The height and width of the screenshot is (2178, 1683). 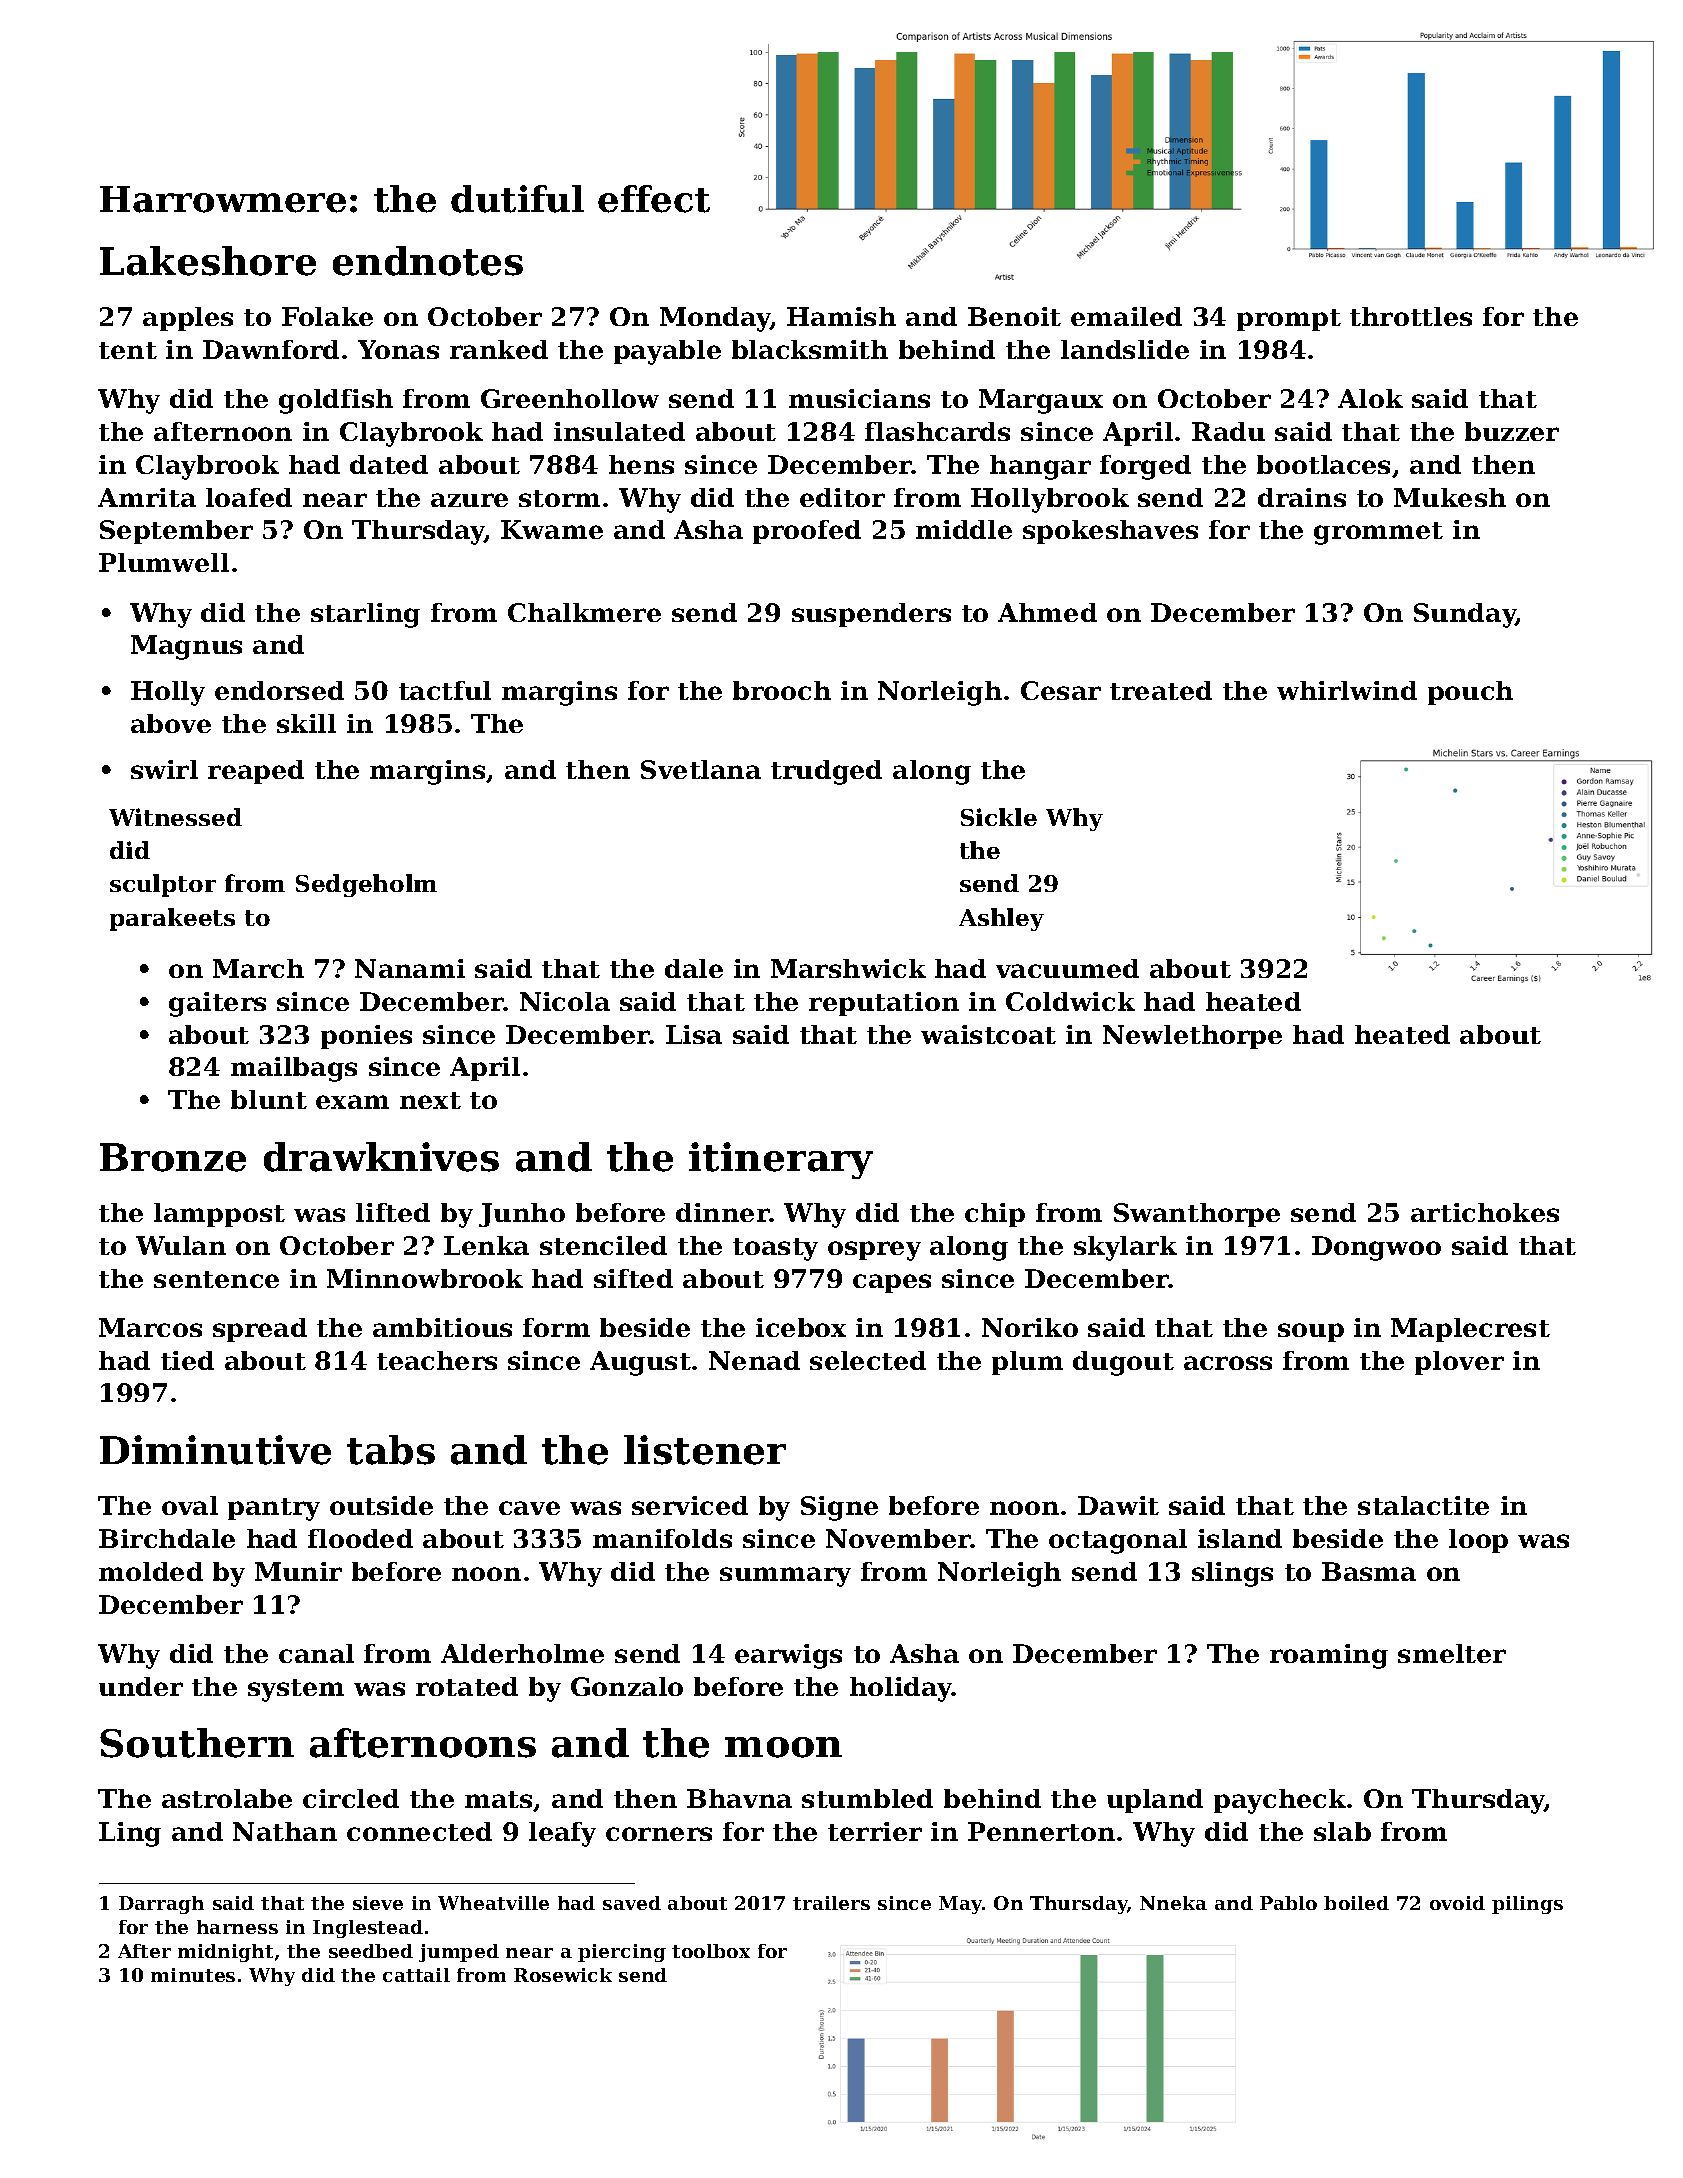 I want to click on artichokes, so click(x=1485, y=1212).
